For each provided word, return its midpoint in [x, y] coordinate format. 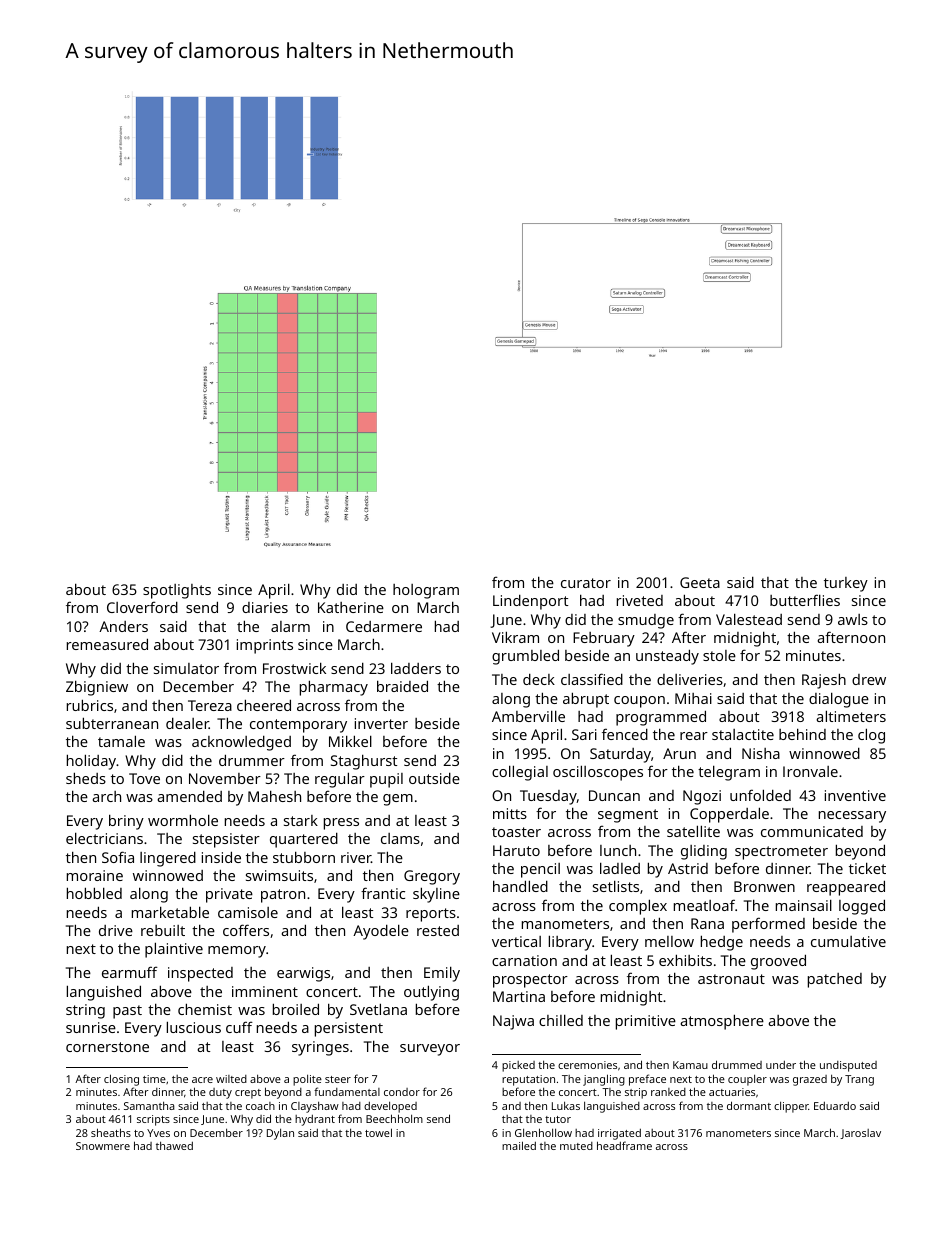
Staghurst [364, 762]
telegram [729, 773]
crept [248, 1094]
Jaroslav [860, 1134]
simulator [186, 668]
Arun [679, 753]
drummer [252, 760]
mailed [519, 1145]
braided [402, 686]
